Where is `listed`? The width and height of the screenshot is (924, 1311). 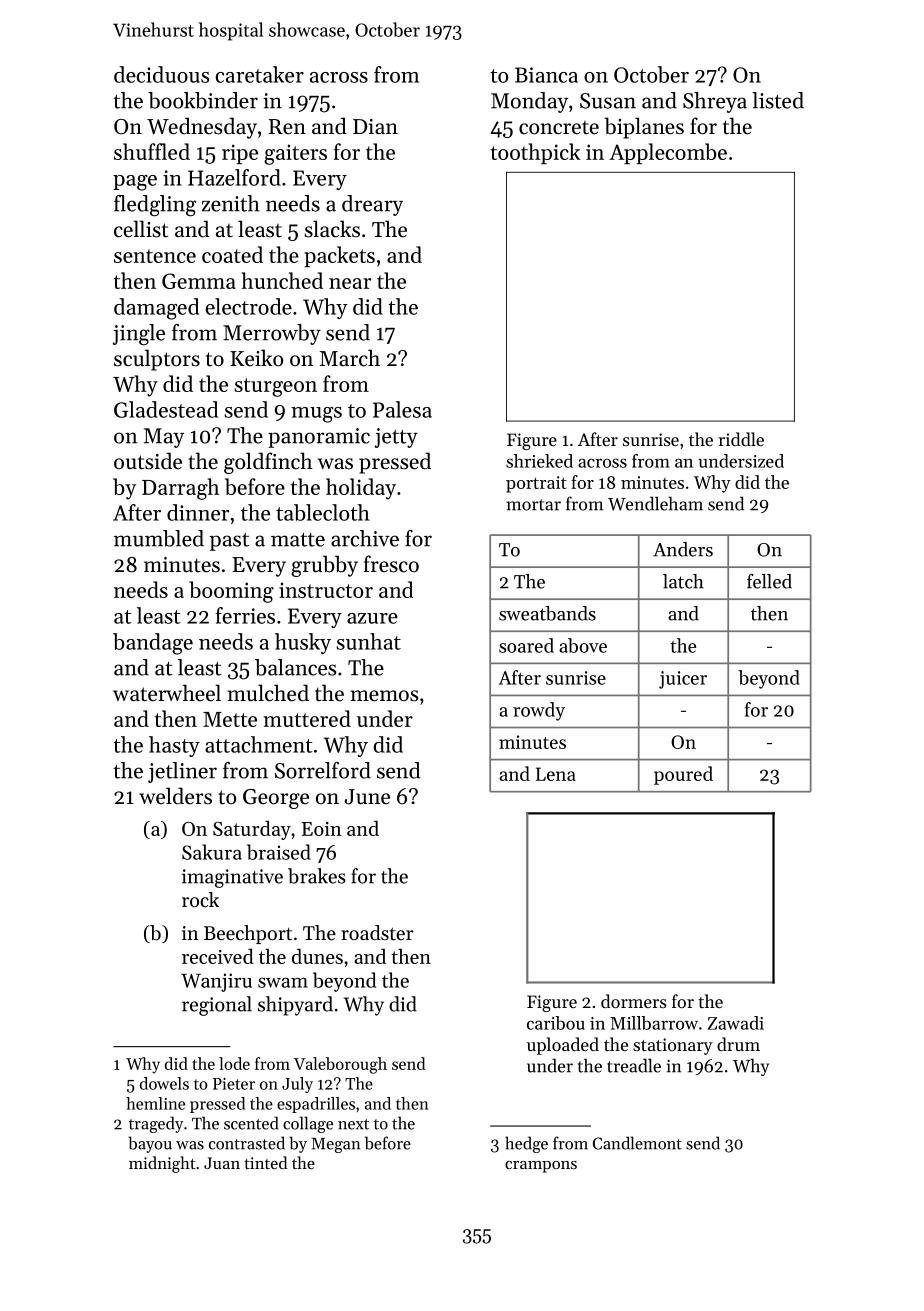 listed is located at coordinates (778, 100).
